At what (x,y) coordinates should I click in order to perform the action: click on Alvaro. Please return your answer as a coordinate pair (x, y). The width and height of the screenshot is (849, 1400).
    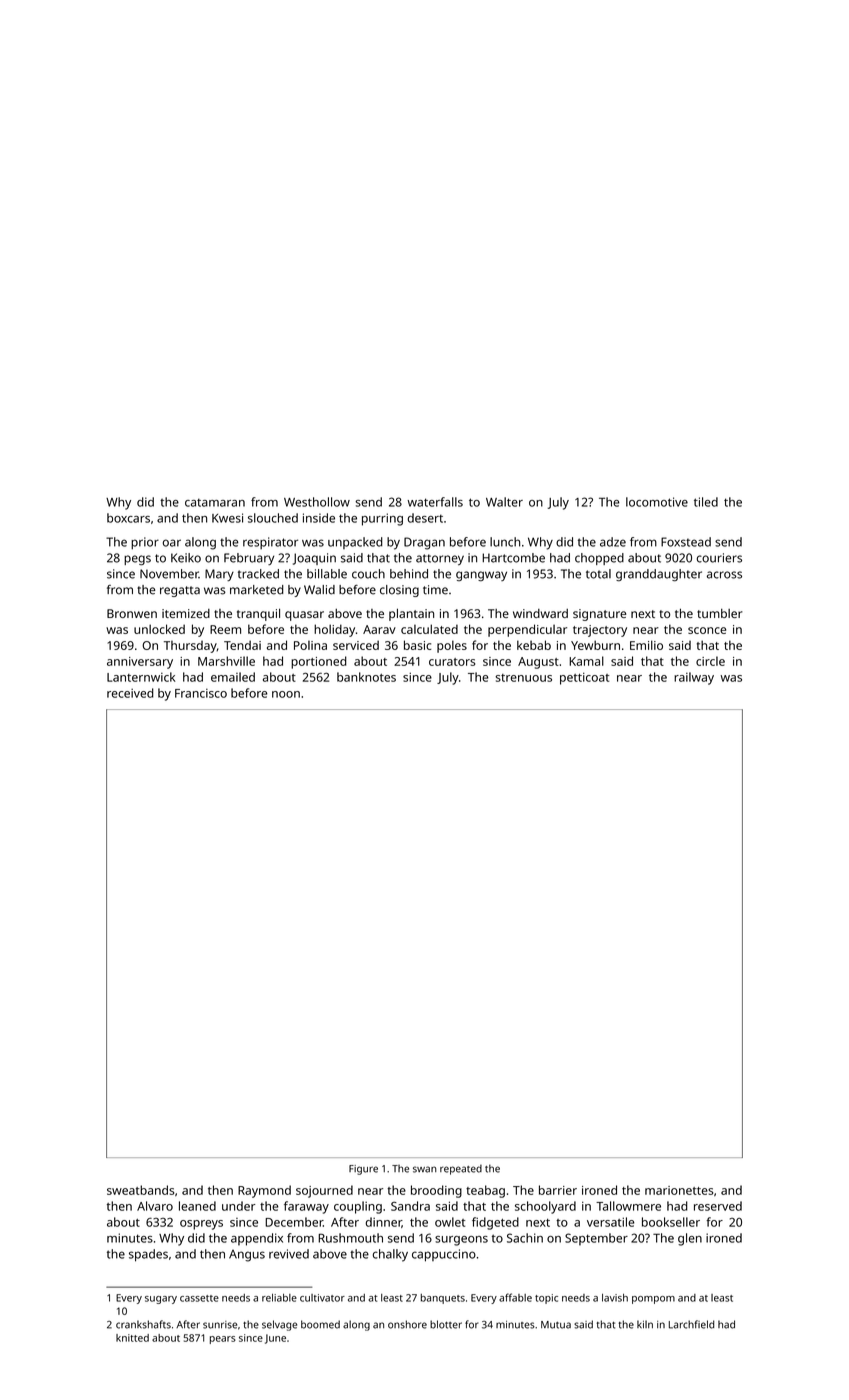
    Looking at the image, I should click on (155, 1206).
